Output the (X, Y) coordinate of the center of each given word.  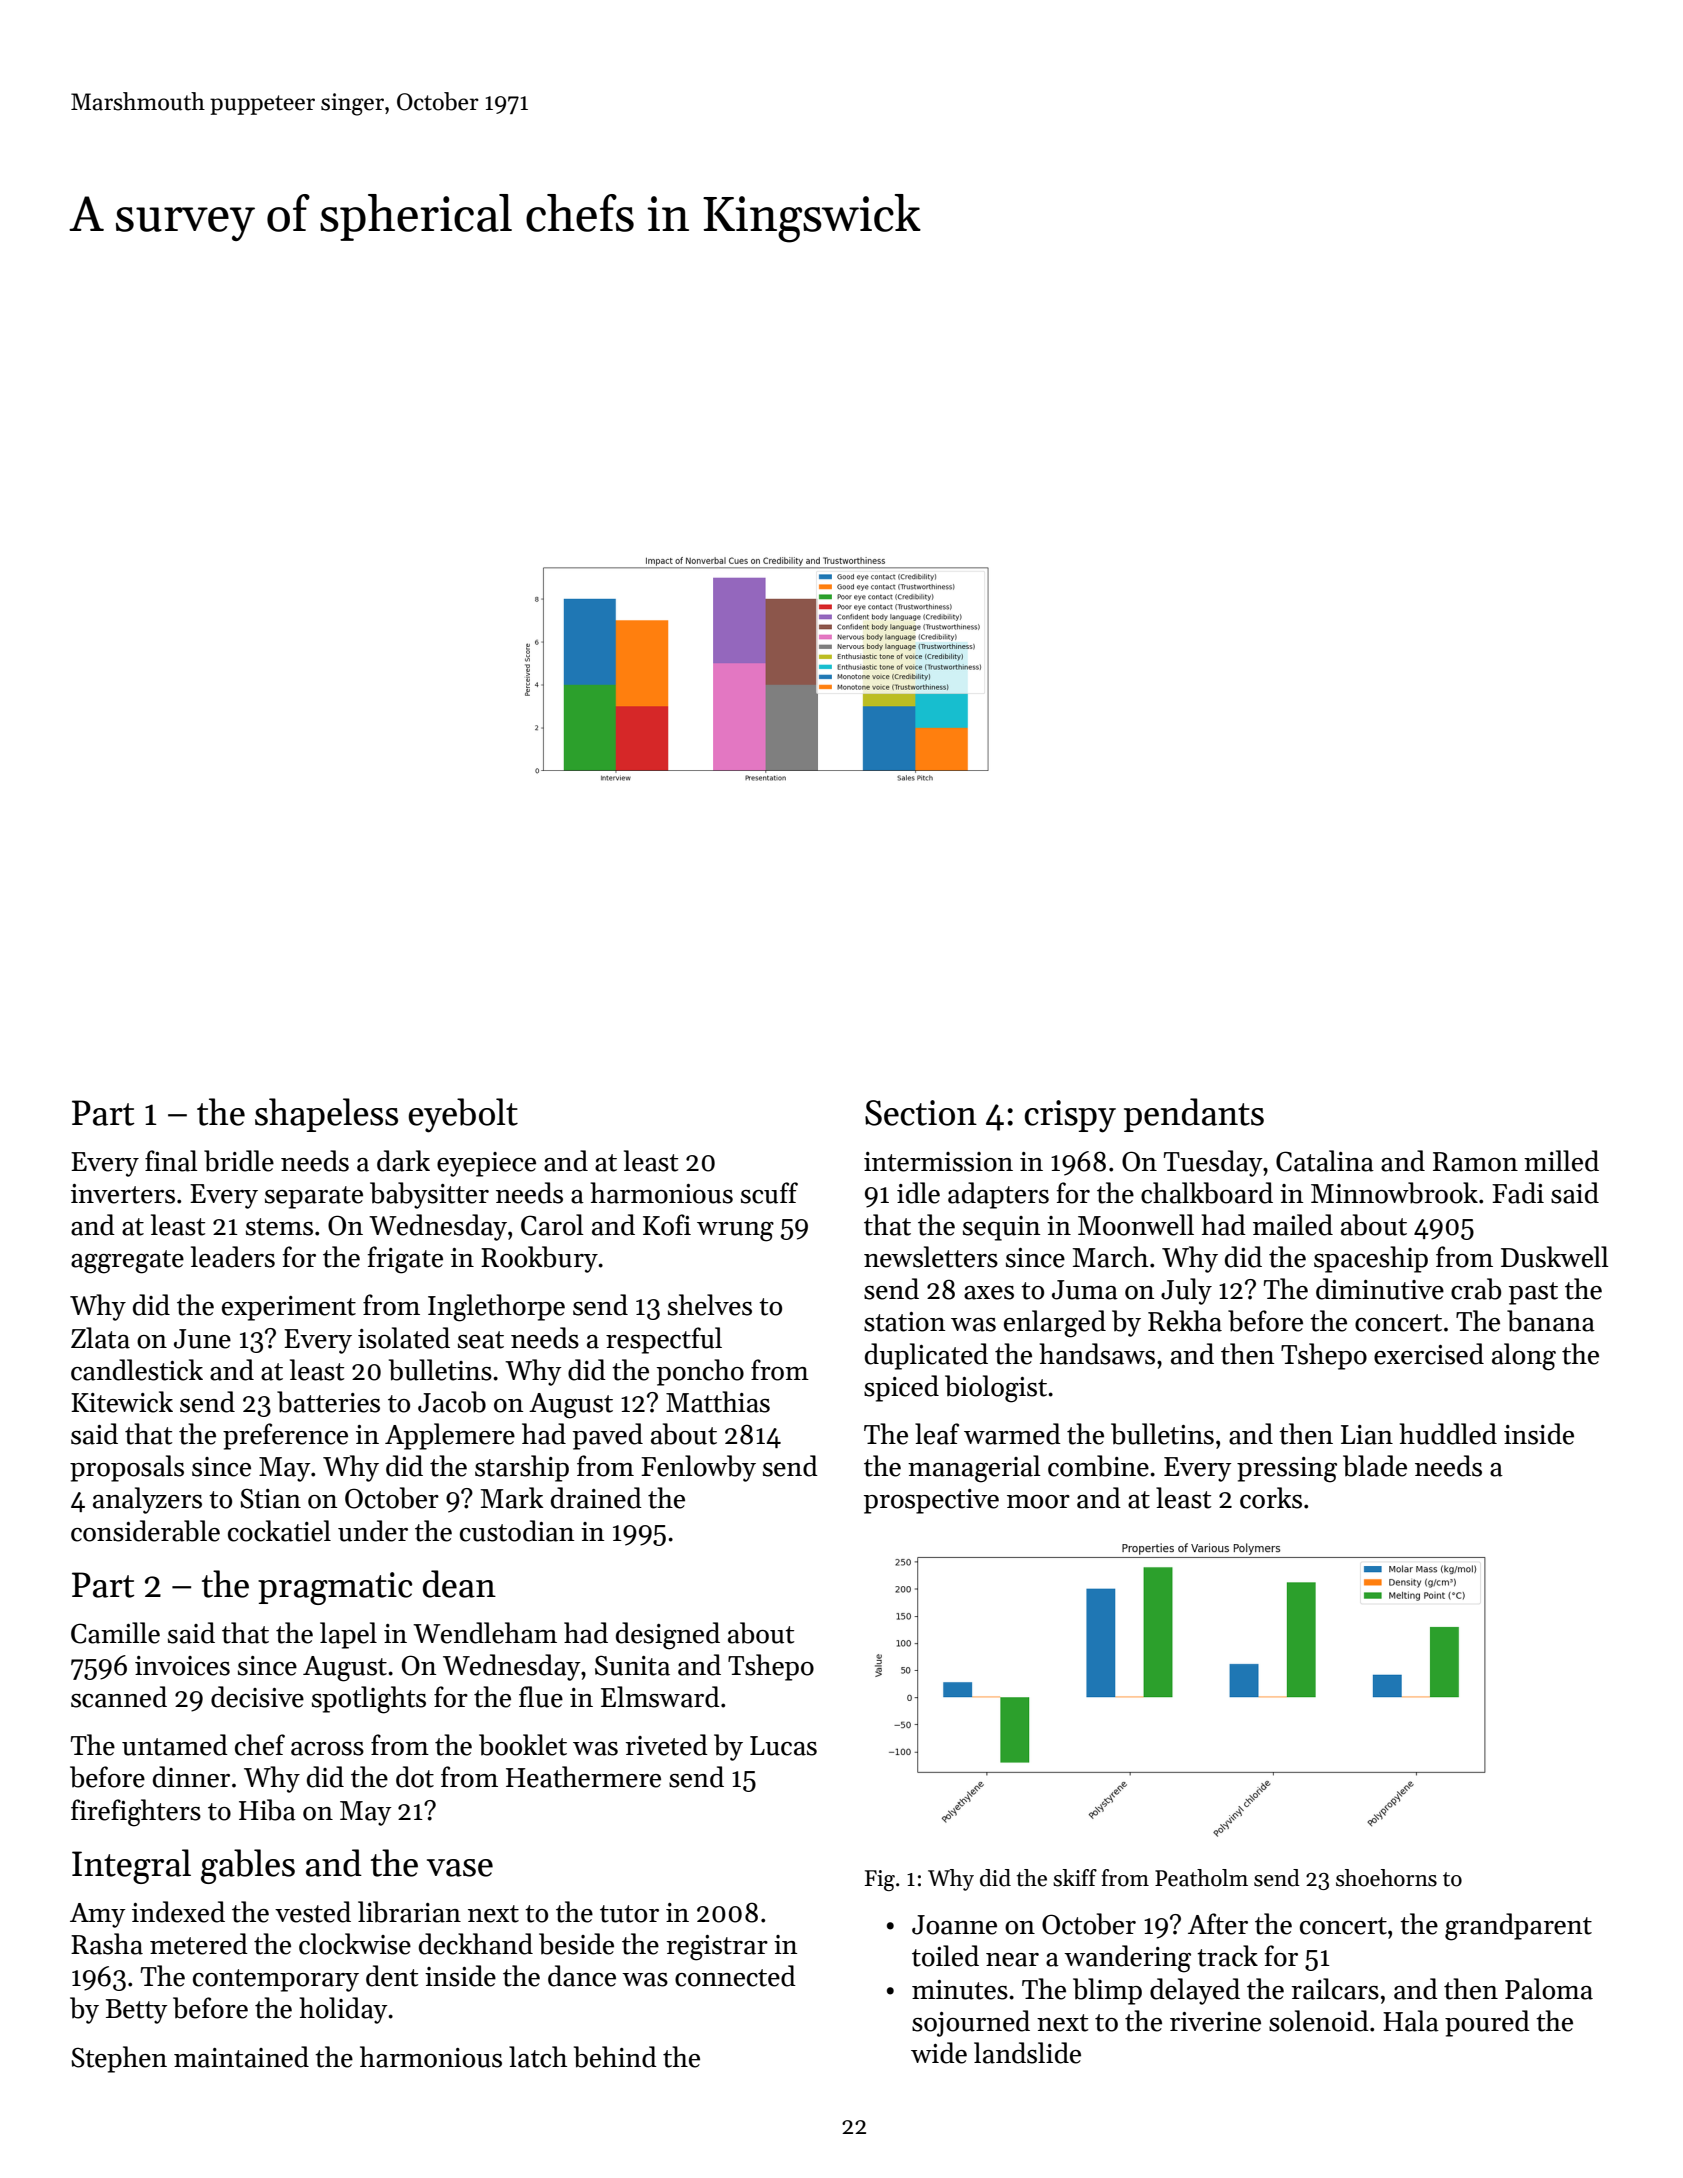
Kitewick (122, 1402)
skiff (1075, 1878)
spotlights (369, 1700)
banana (1551, 1321)
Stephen (119, 2059)
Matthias (718, 1402)
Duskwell (1555, 1257)
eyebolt (463, 1115)
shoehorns (1386, 1878)
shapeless (326, 1115)
